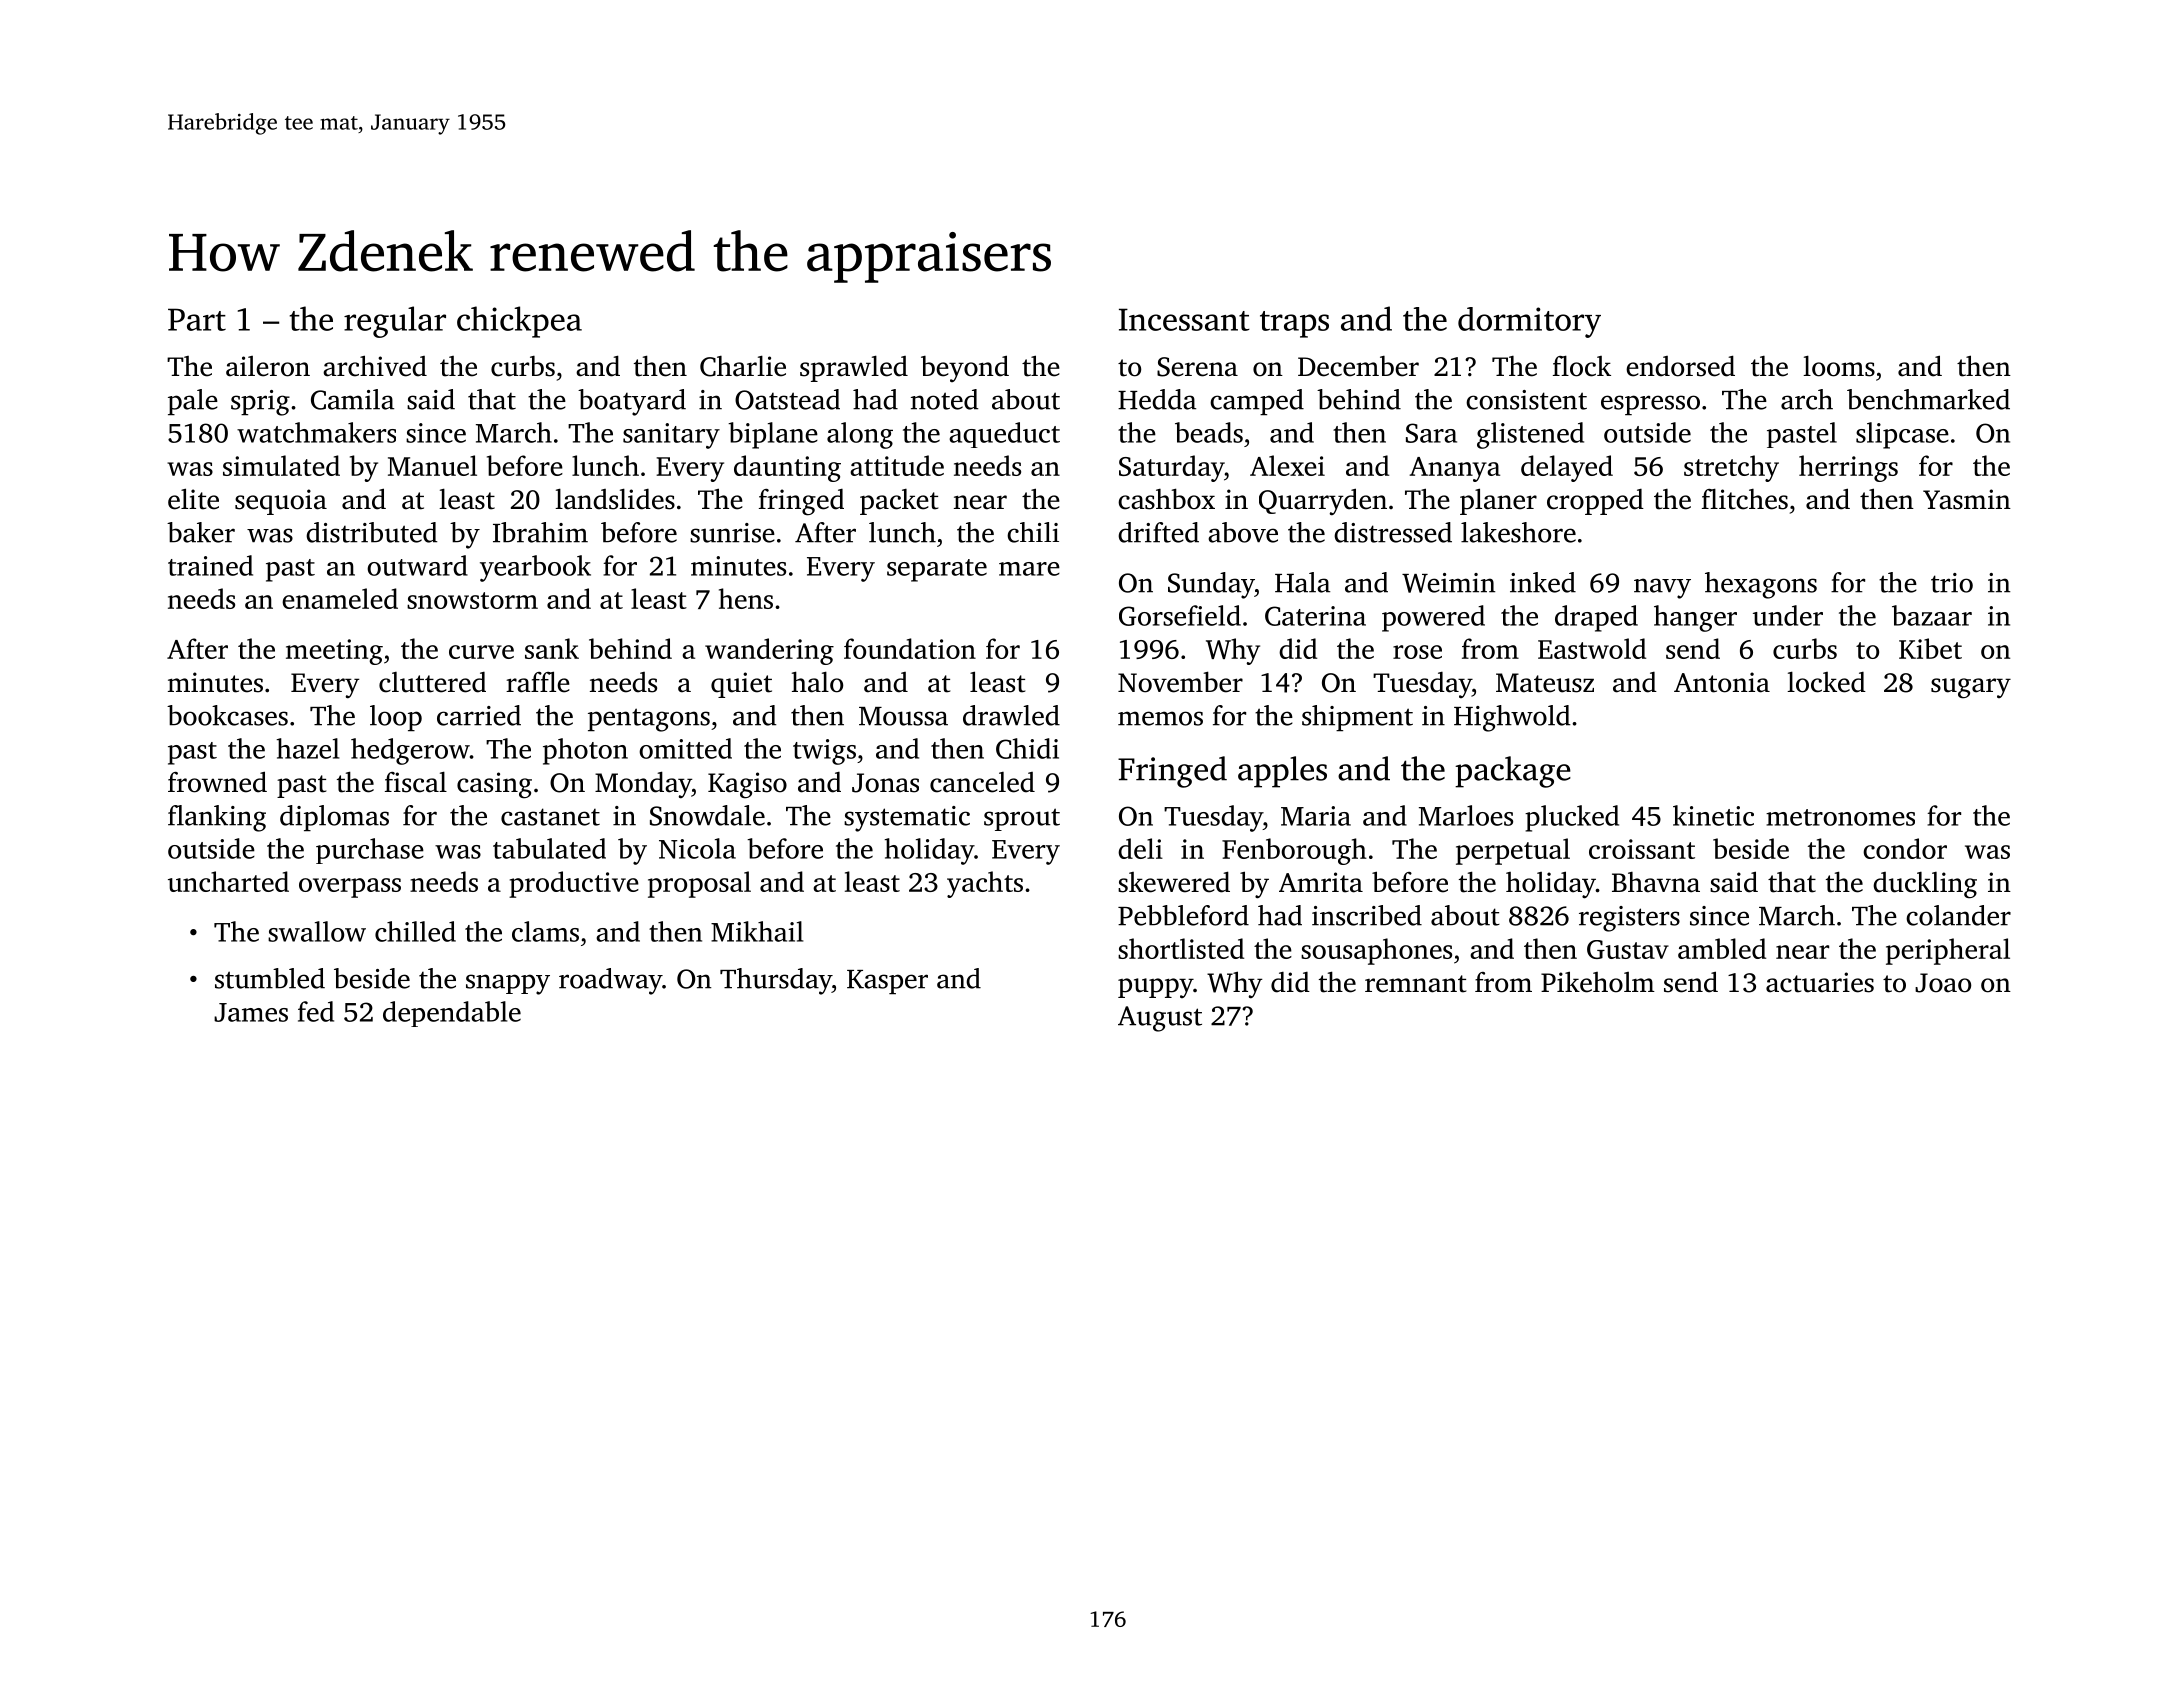 Image resolution: width=2178 pixels, height=1683 pixels. I want to click on dependable, so click(452, 1014).
